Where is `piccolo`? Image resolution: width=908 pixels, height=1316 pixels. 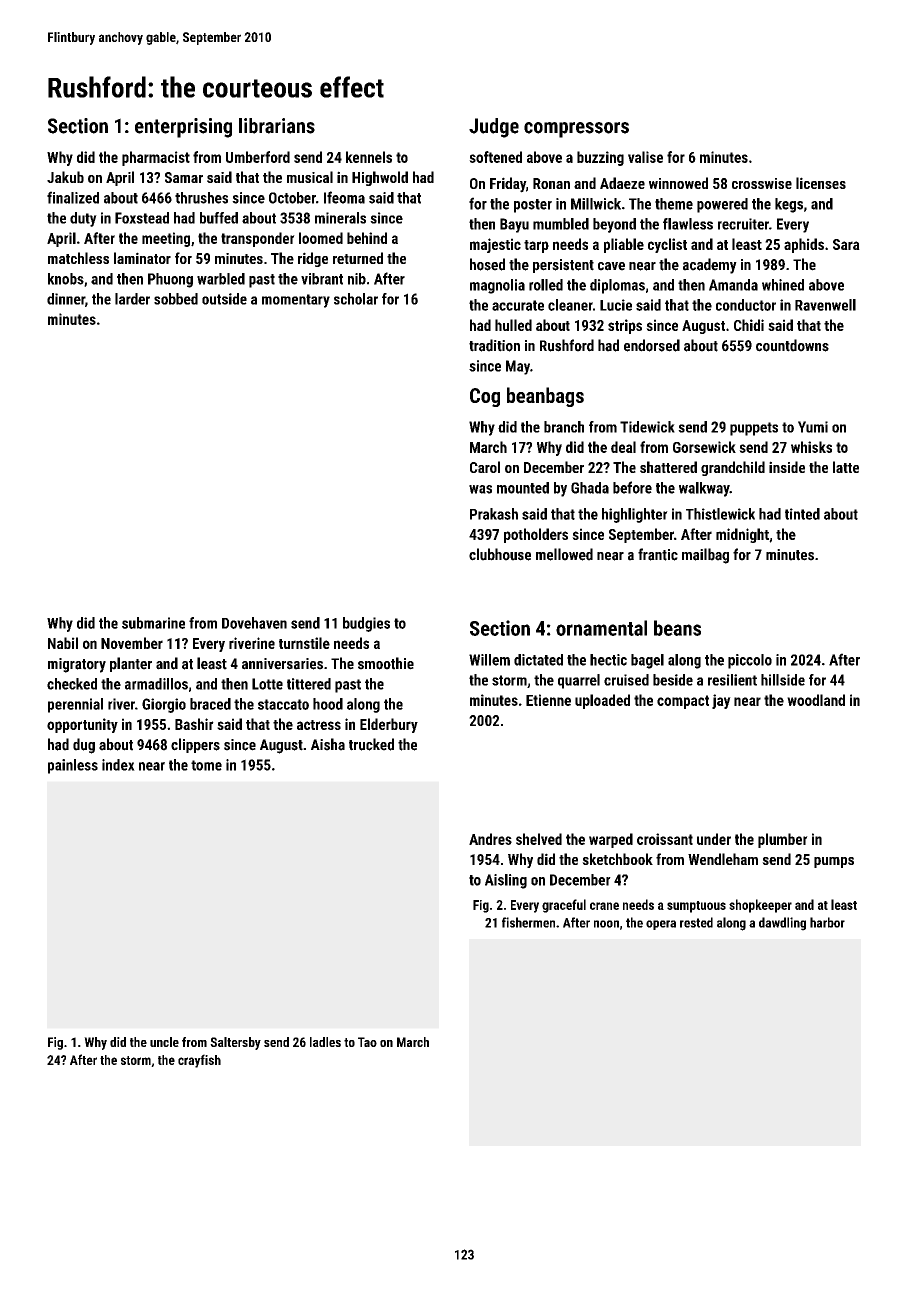
piccolo is located at coordinates (750, 661).
